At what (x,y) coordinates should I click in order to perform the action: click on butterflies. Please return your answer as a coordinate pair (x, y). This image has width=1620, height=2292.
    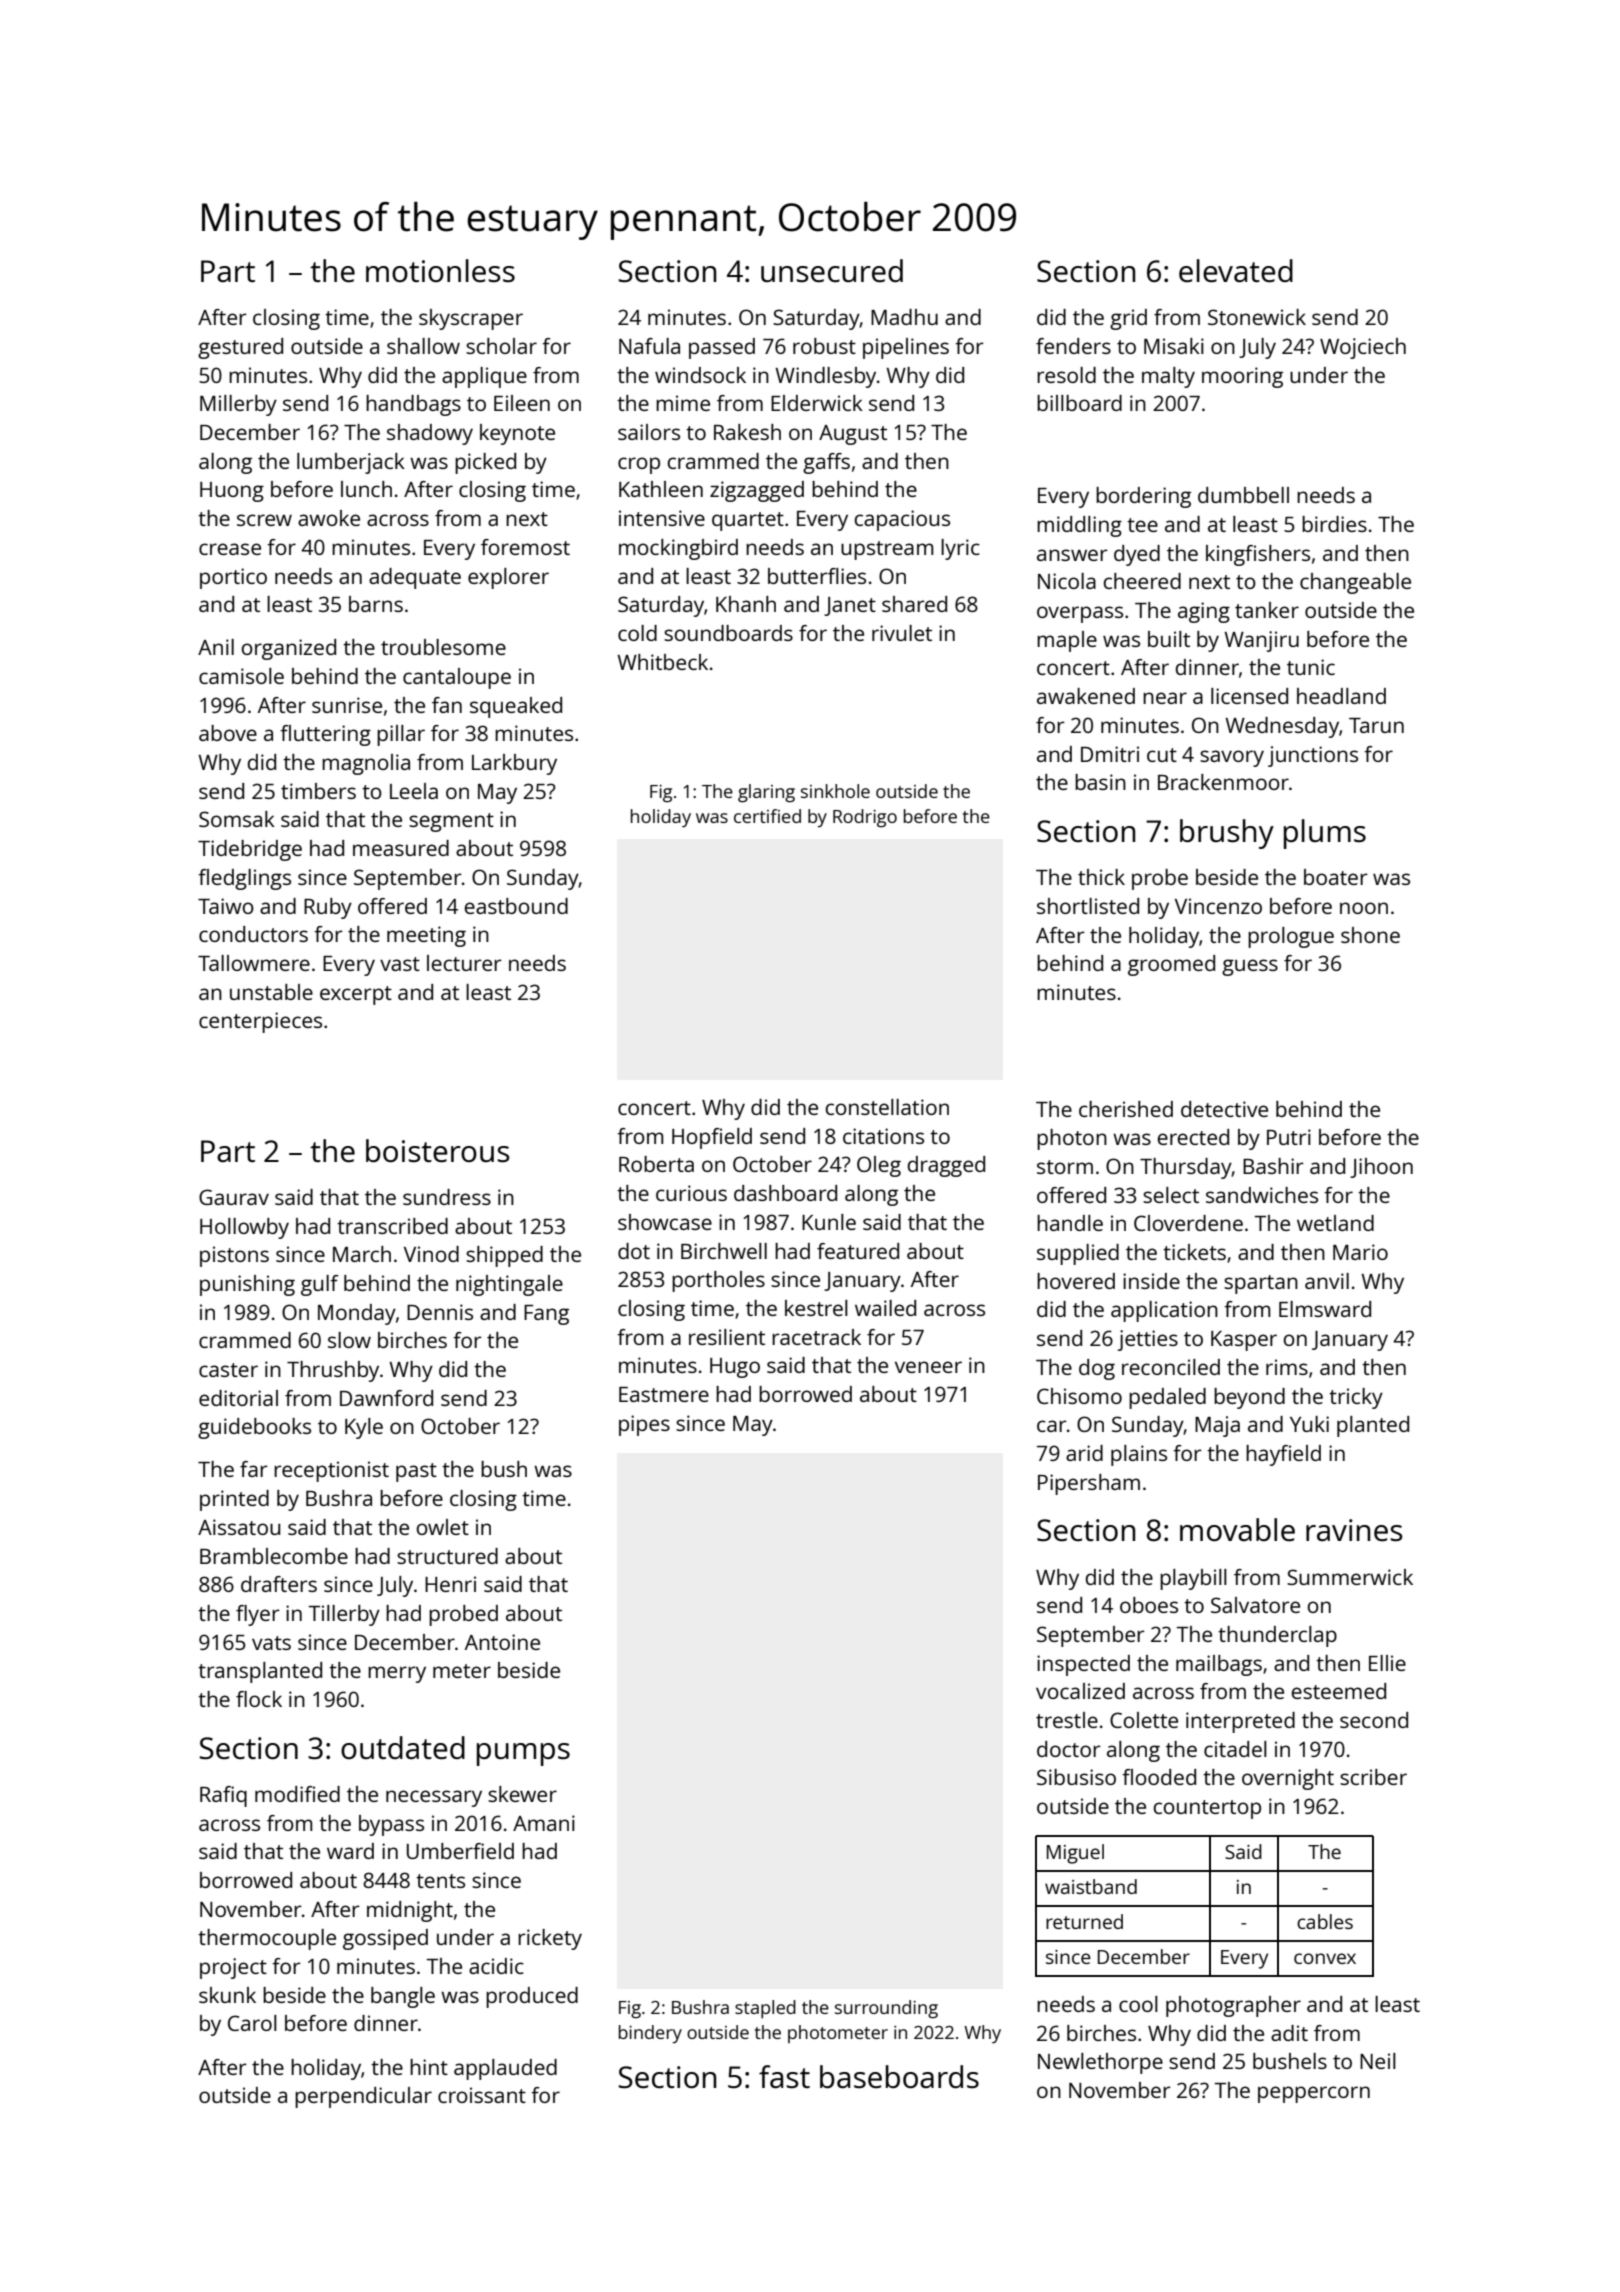
    Looking at the image, I should click on (817, 576).
